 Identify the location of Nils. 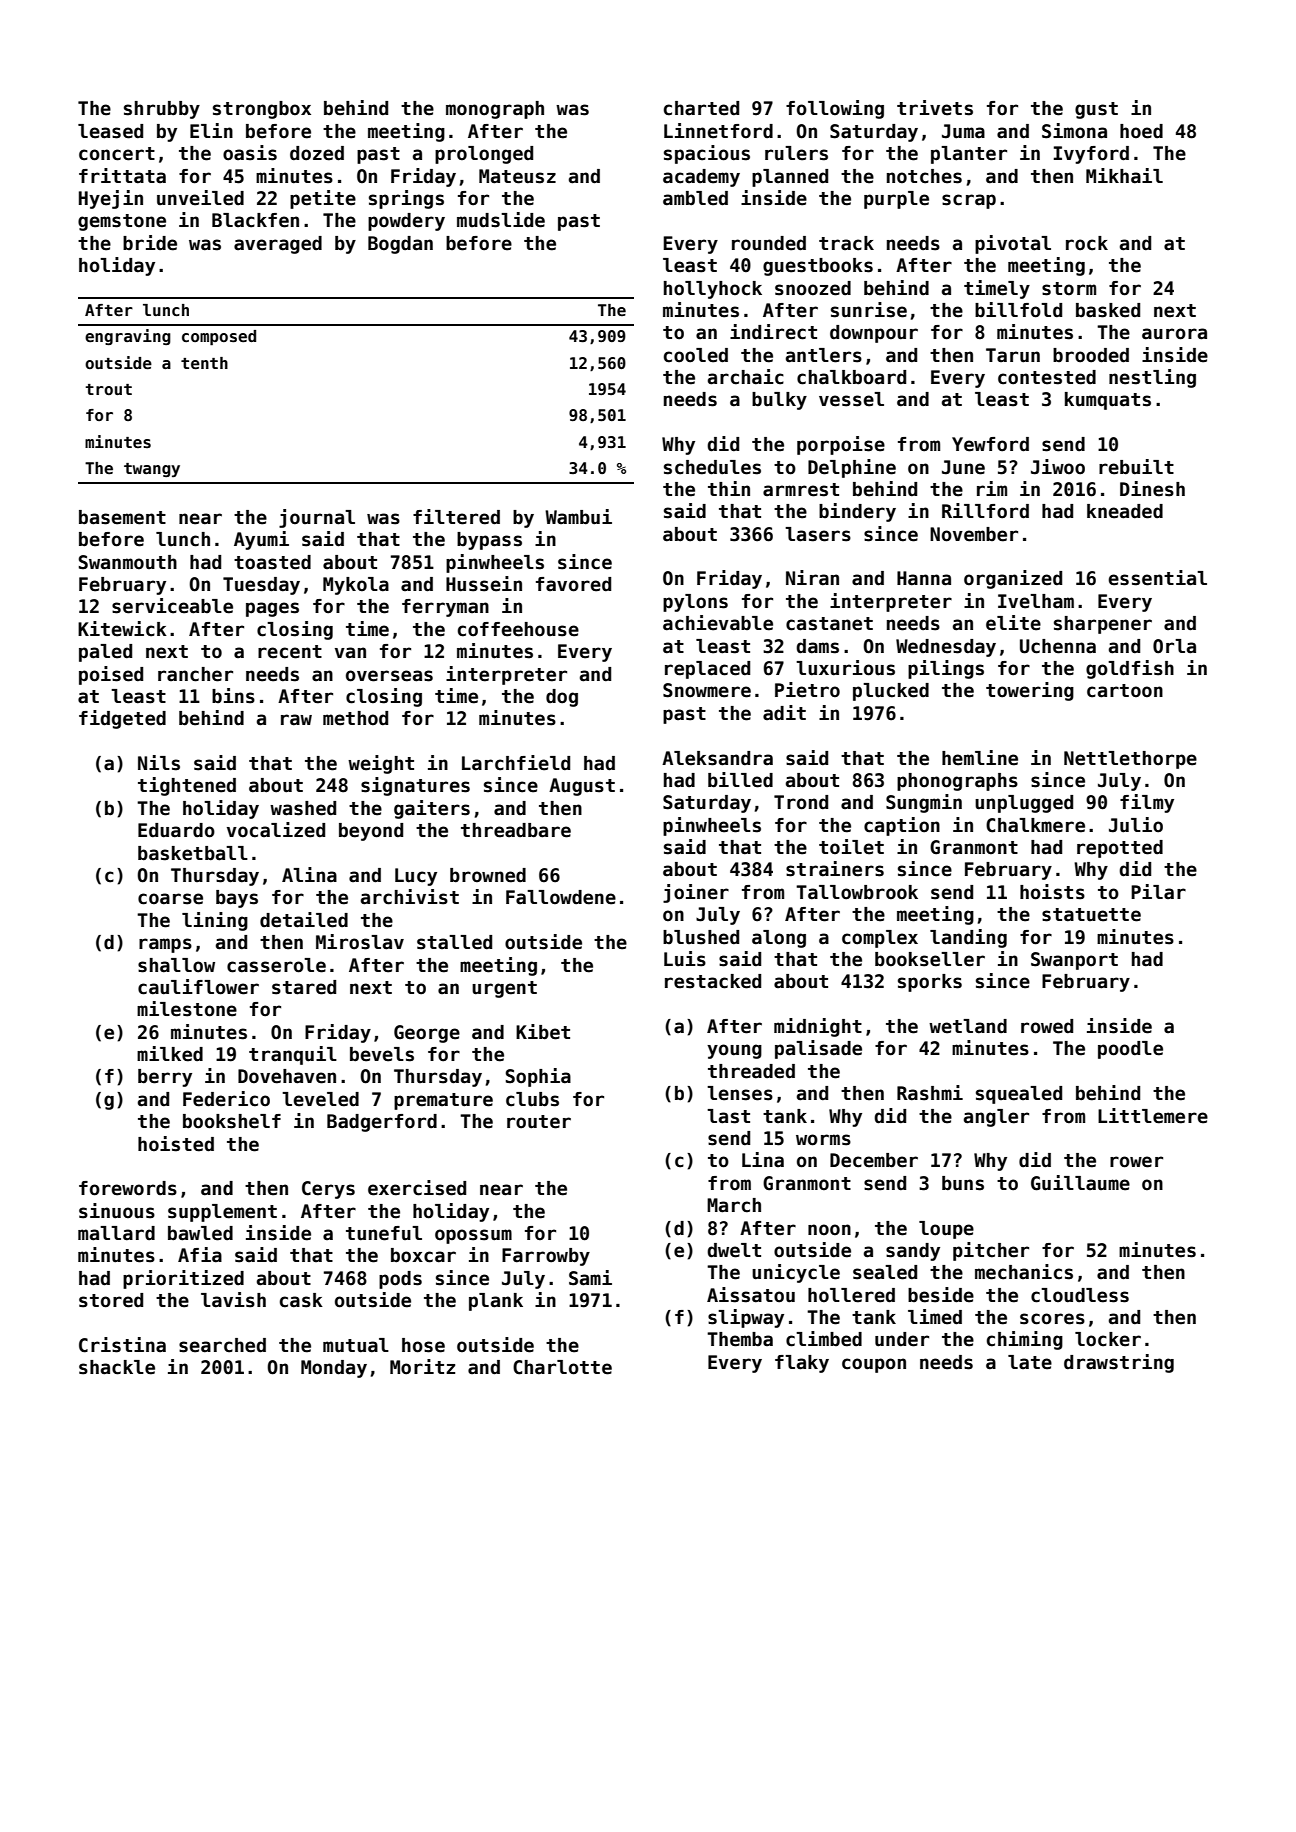
(159, 763).
